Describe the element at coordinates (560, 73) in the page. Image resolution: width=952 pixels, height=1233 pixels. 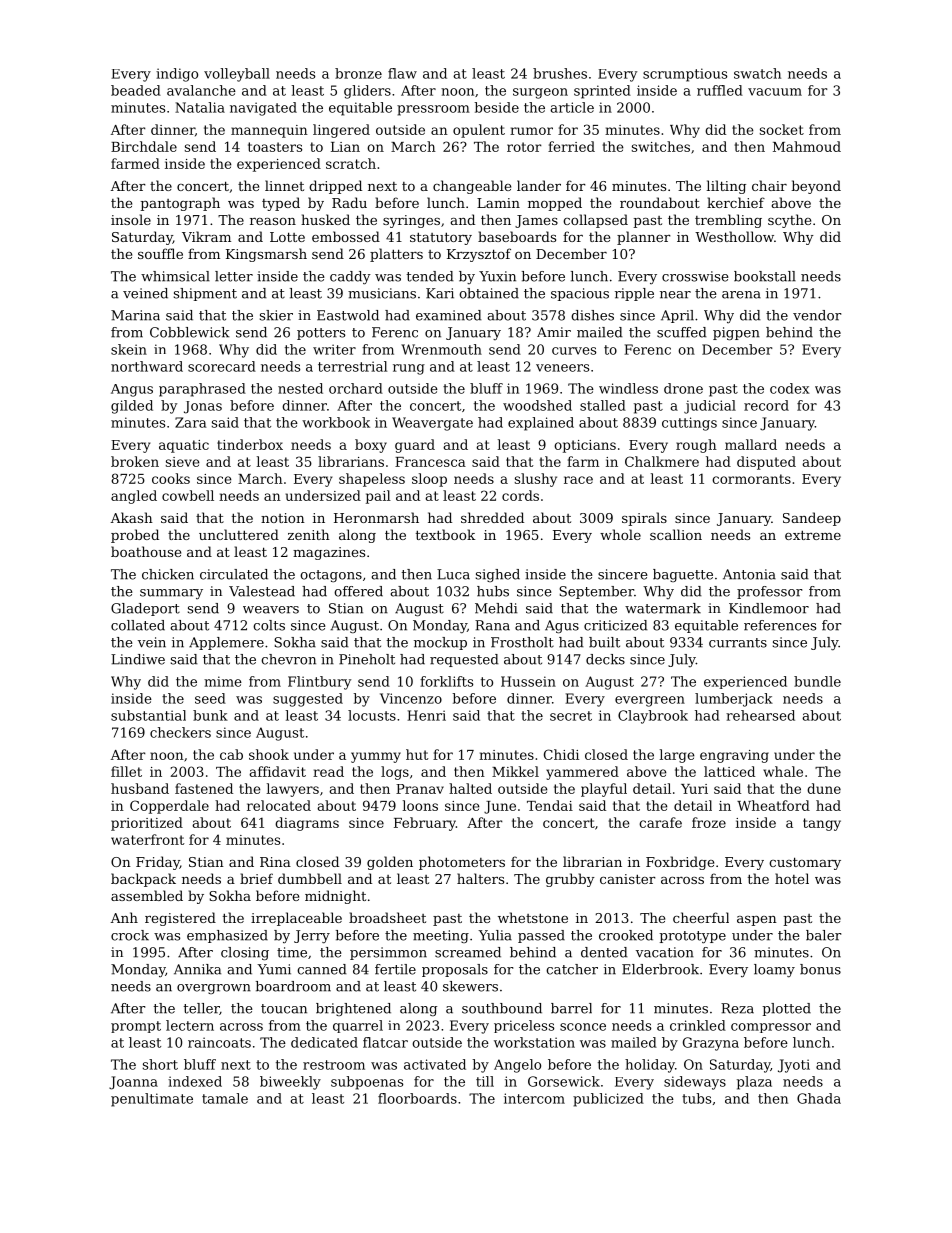
I see `brushes` at that location.
